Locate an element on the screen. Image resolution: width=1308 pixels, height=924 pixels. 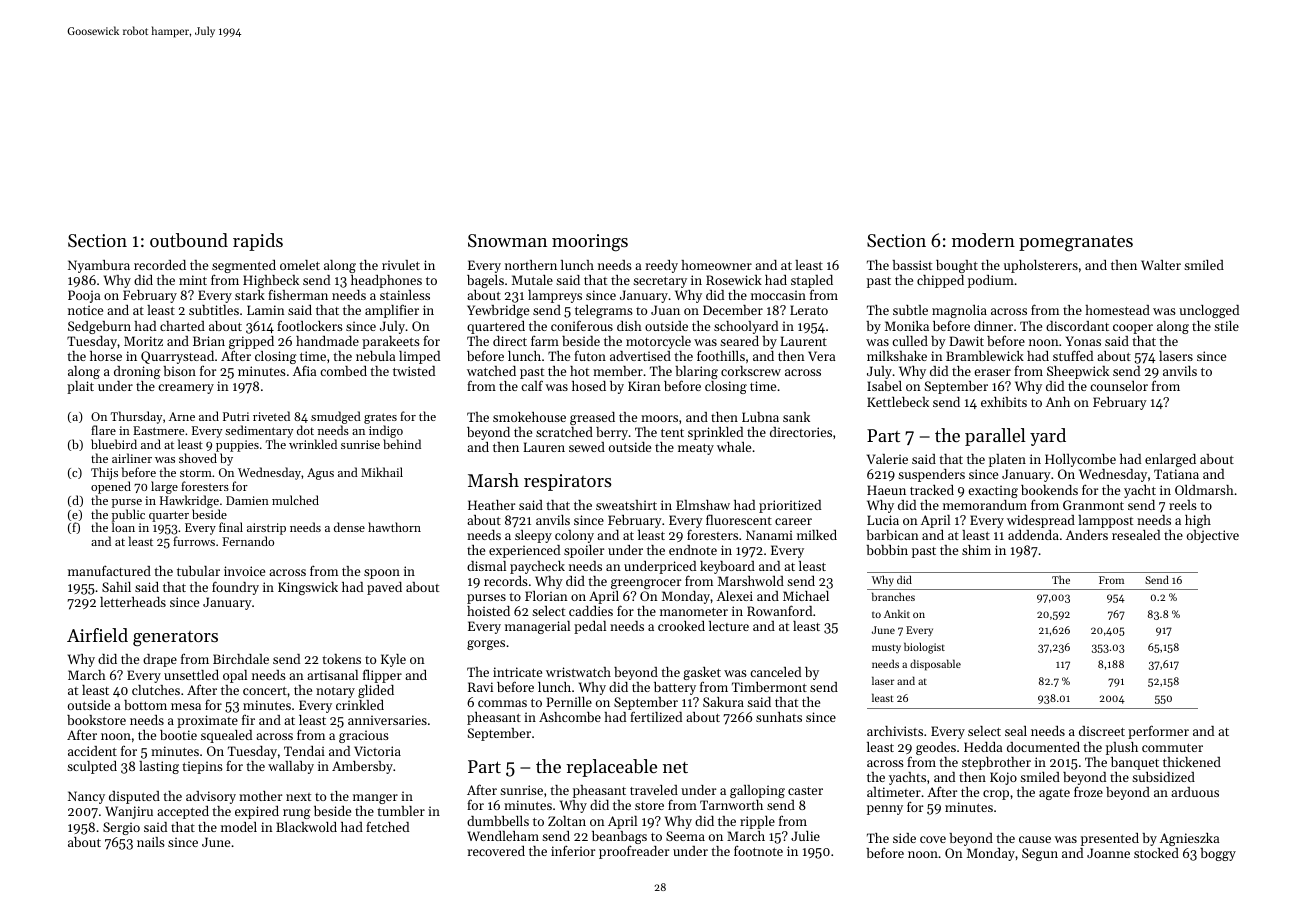
blaring is located at coordinates (696, 373).
